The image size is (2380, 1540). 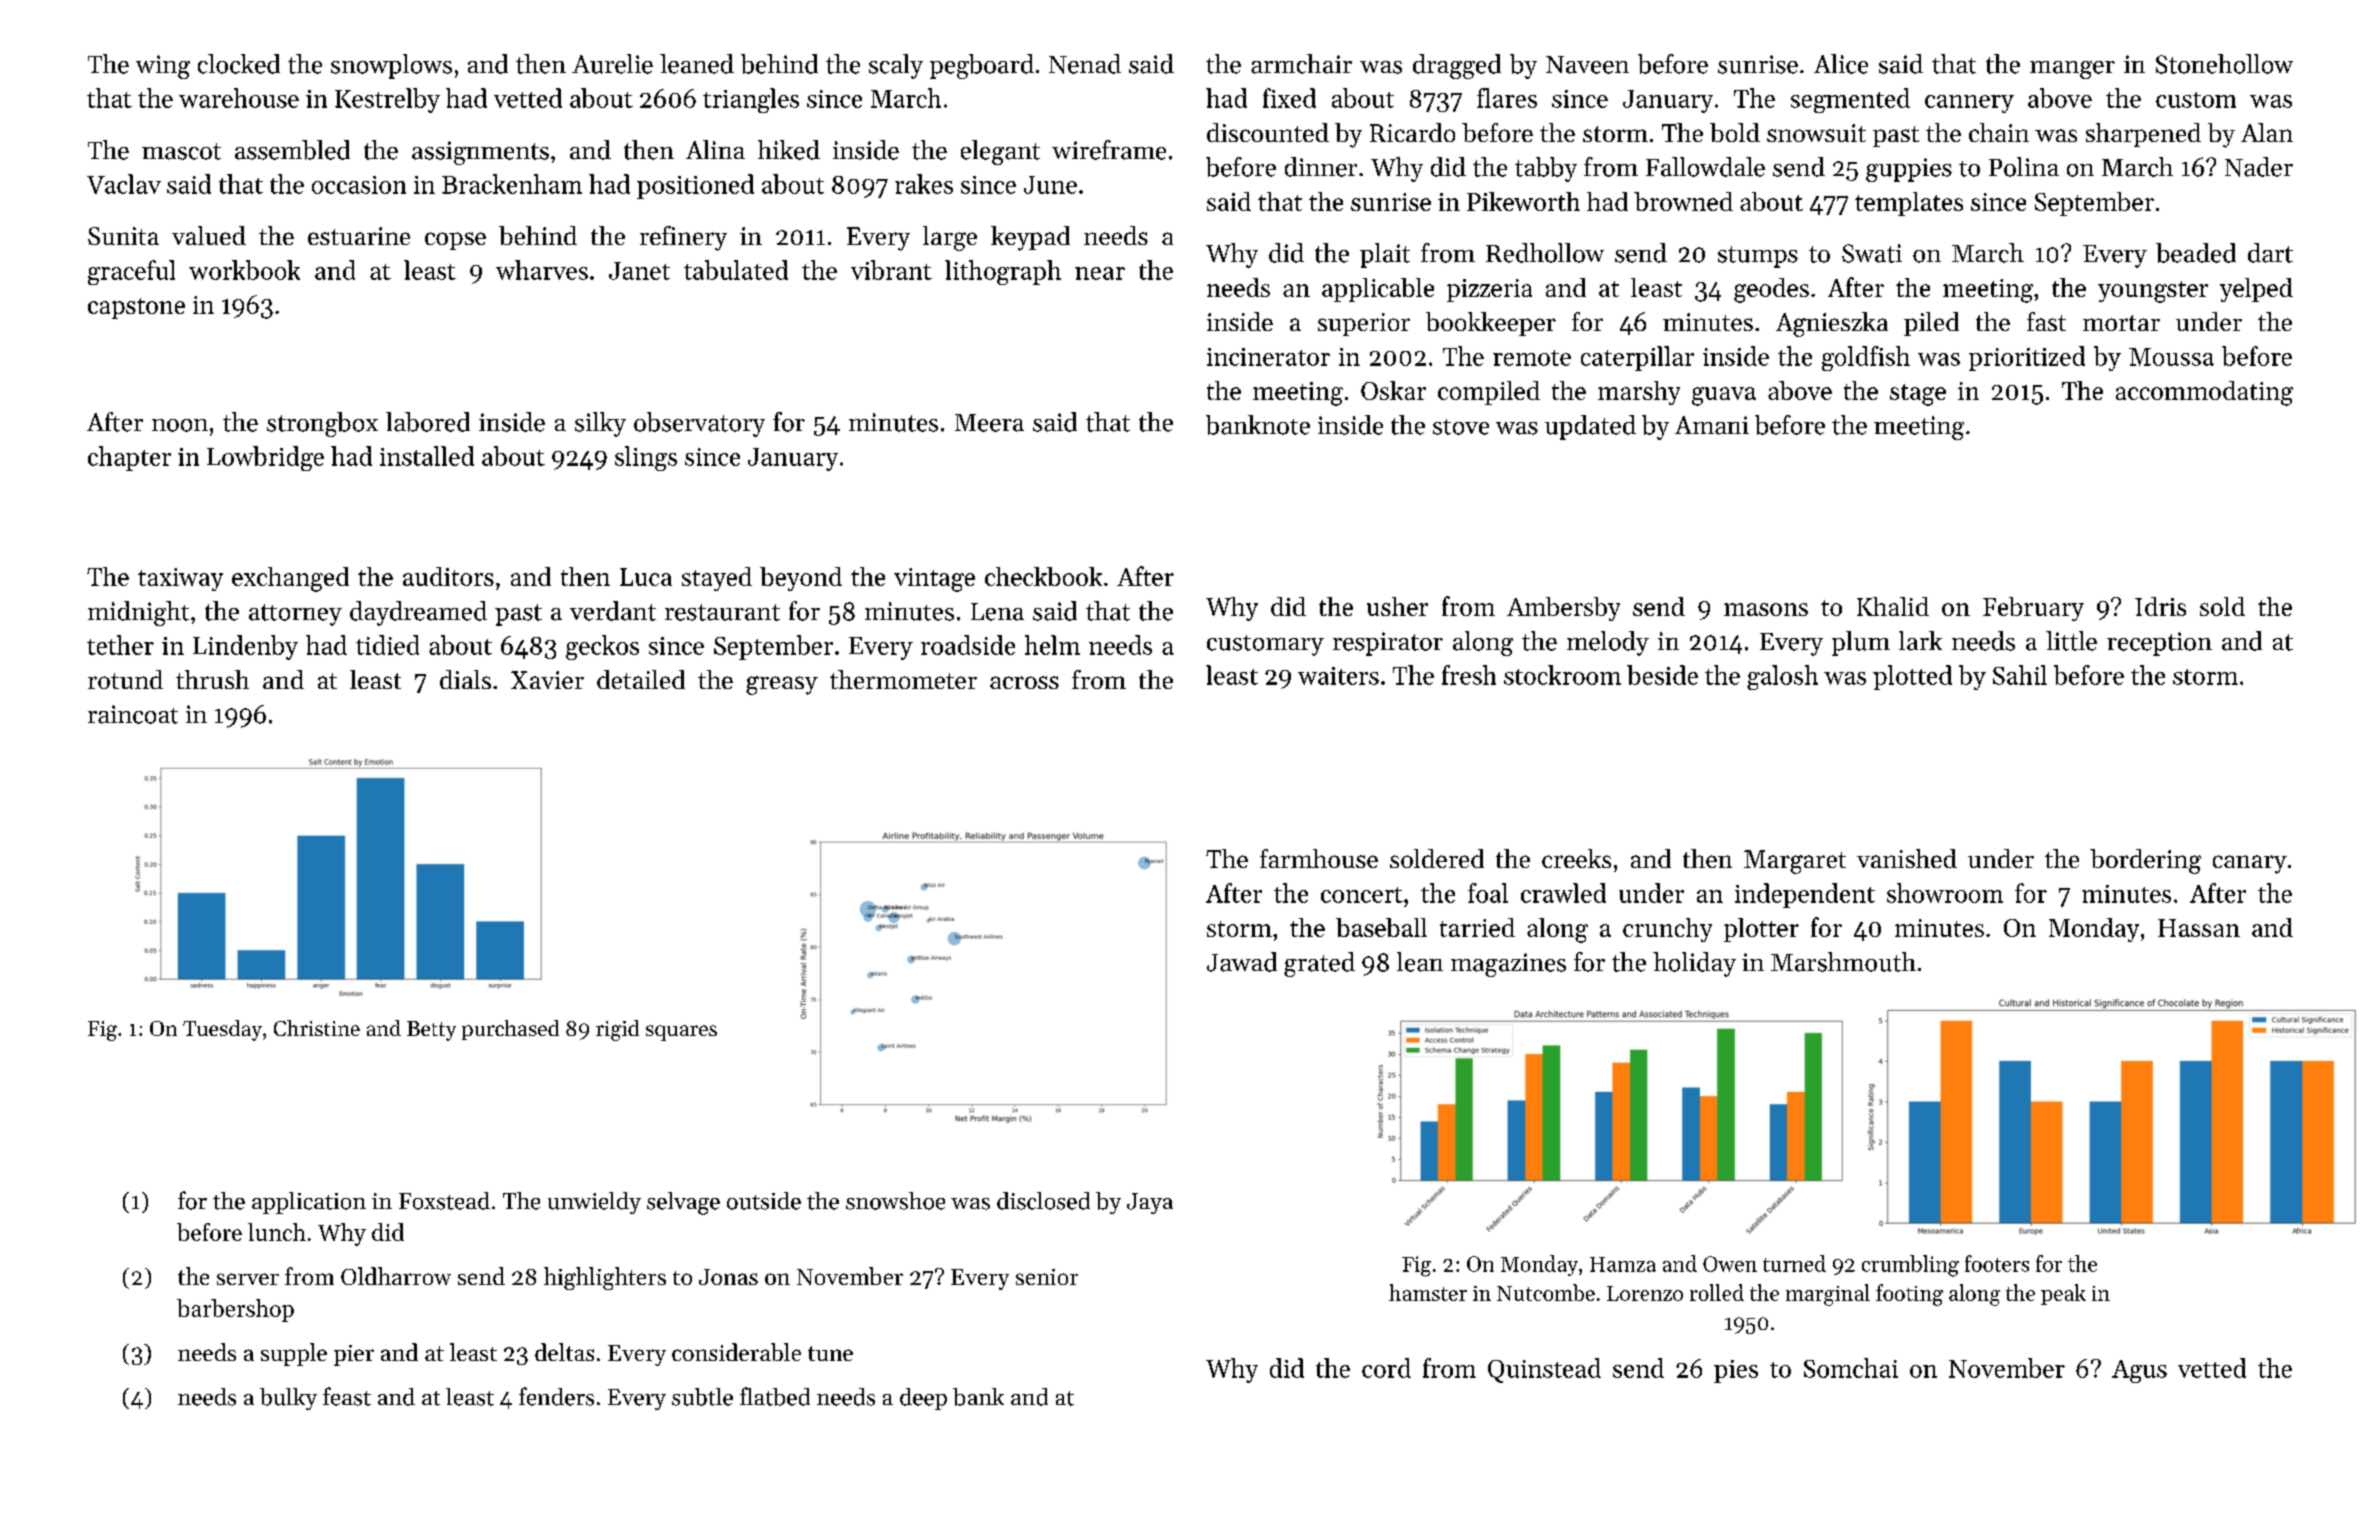 I want to click on cord, so click(x=1386, y=1368).
